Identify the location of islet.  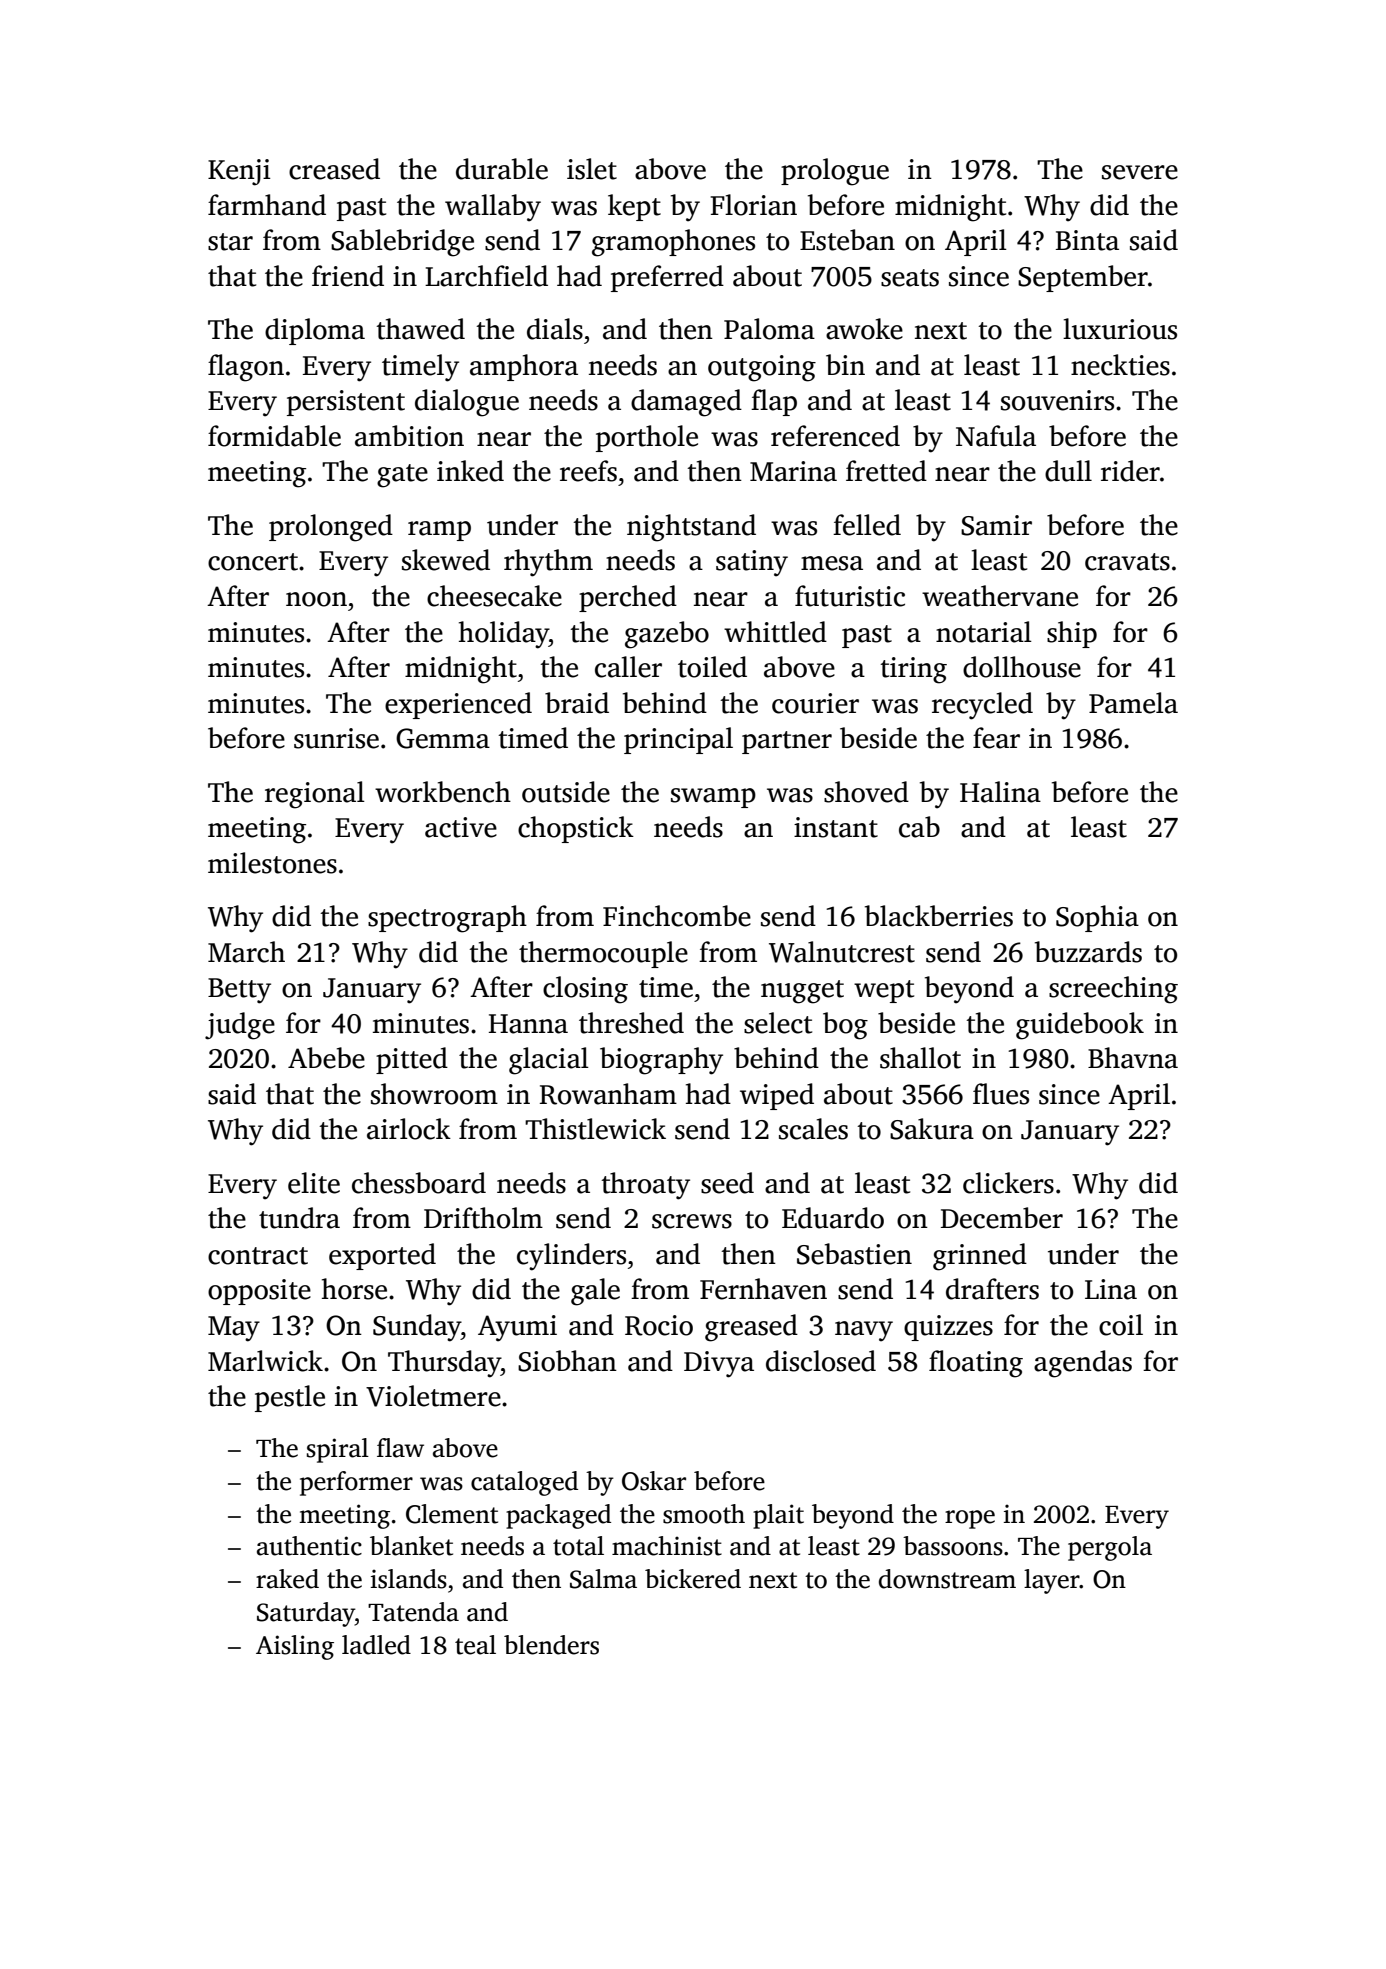
(592, 169).
